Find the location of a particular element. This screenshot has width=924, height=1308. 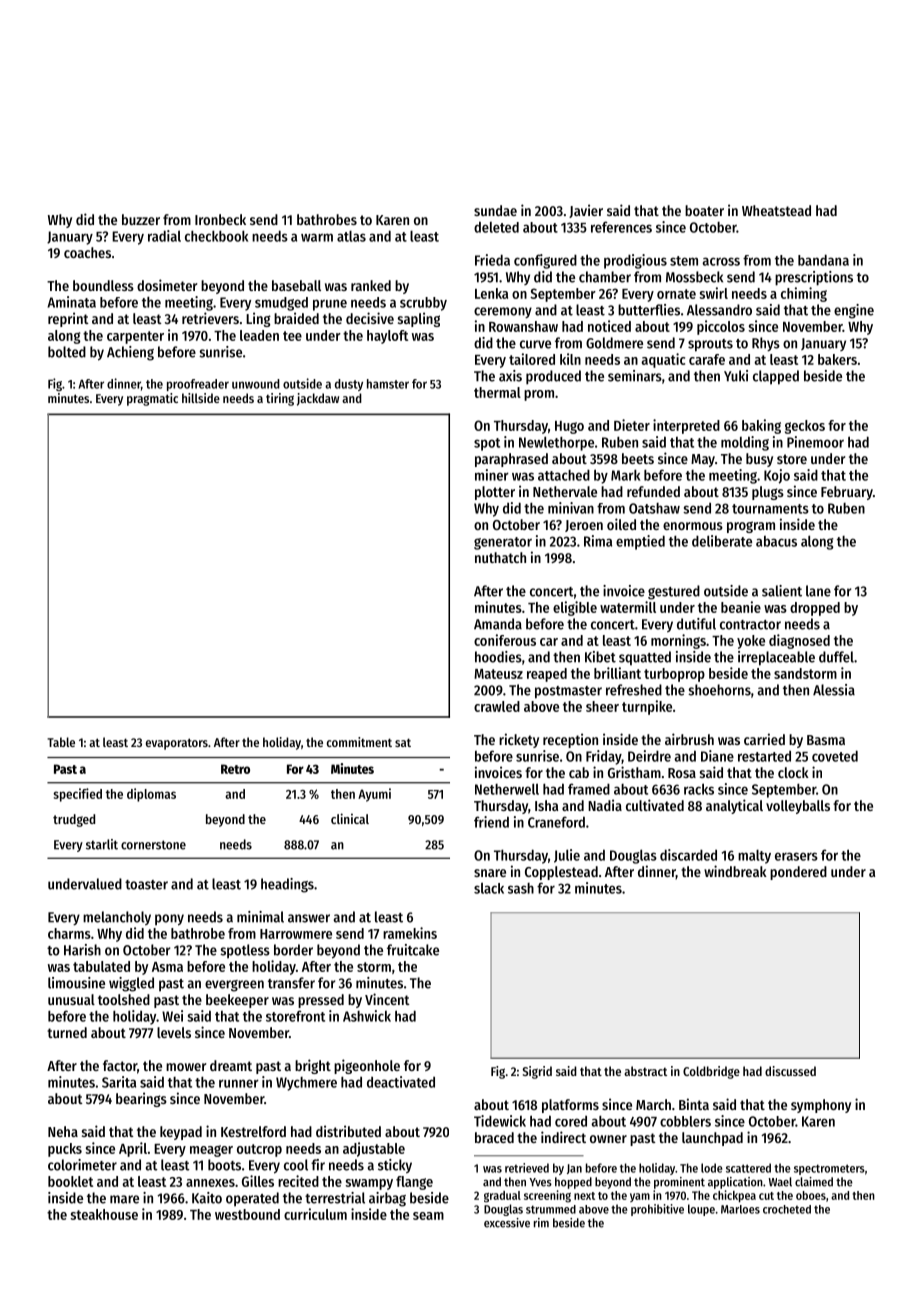

steakhouse is located at coordinates (104, 1214).
